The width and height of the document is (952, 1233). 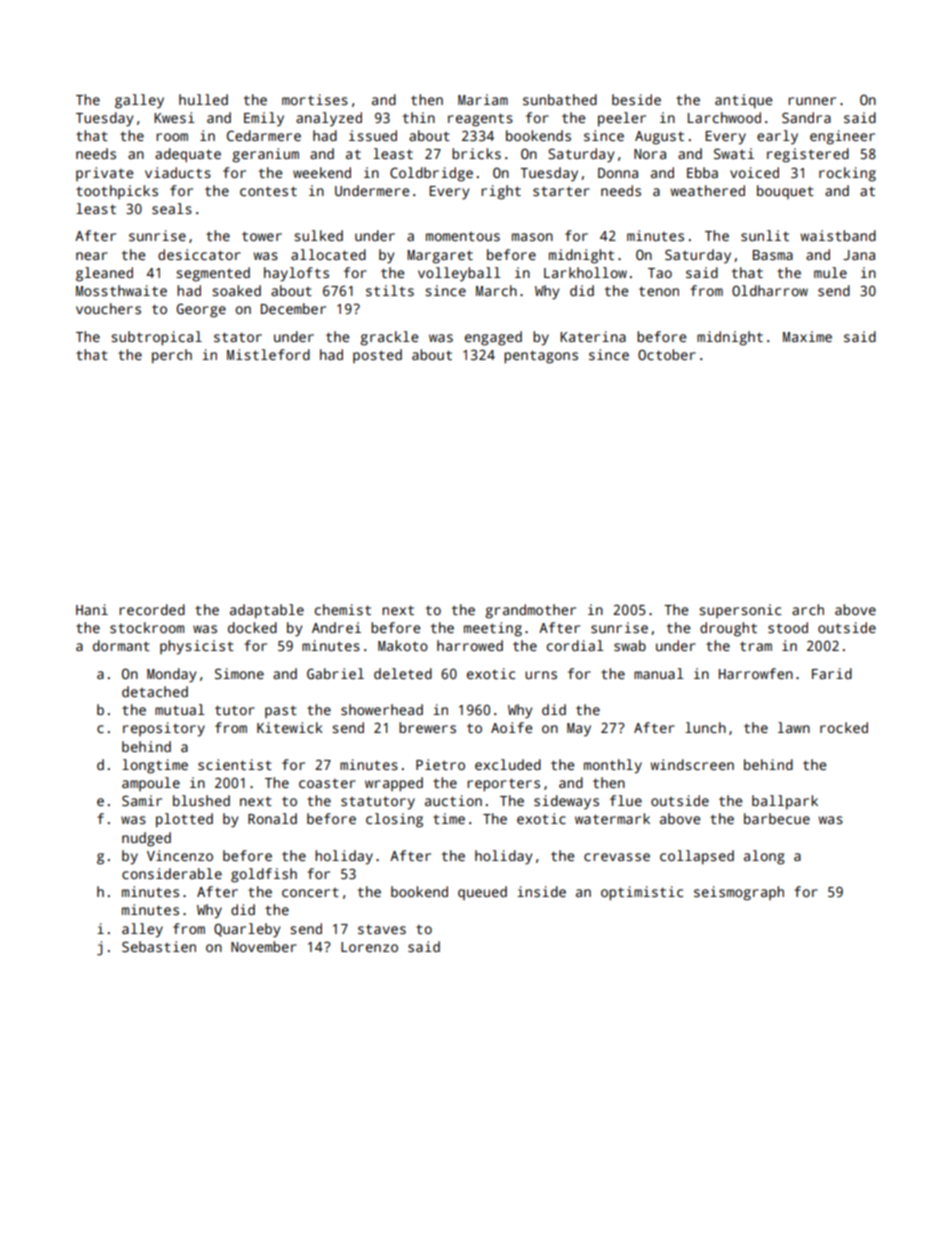 What do you see at coordinates (121, 645) in the document?
I see `dormant` at bounding box center [121, 645].
